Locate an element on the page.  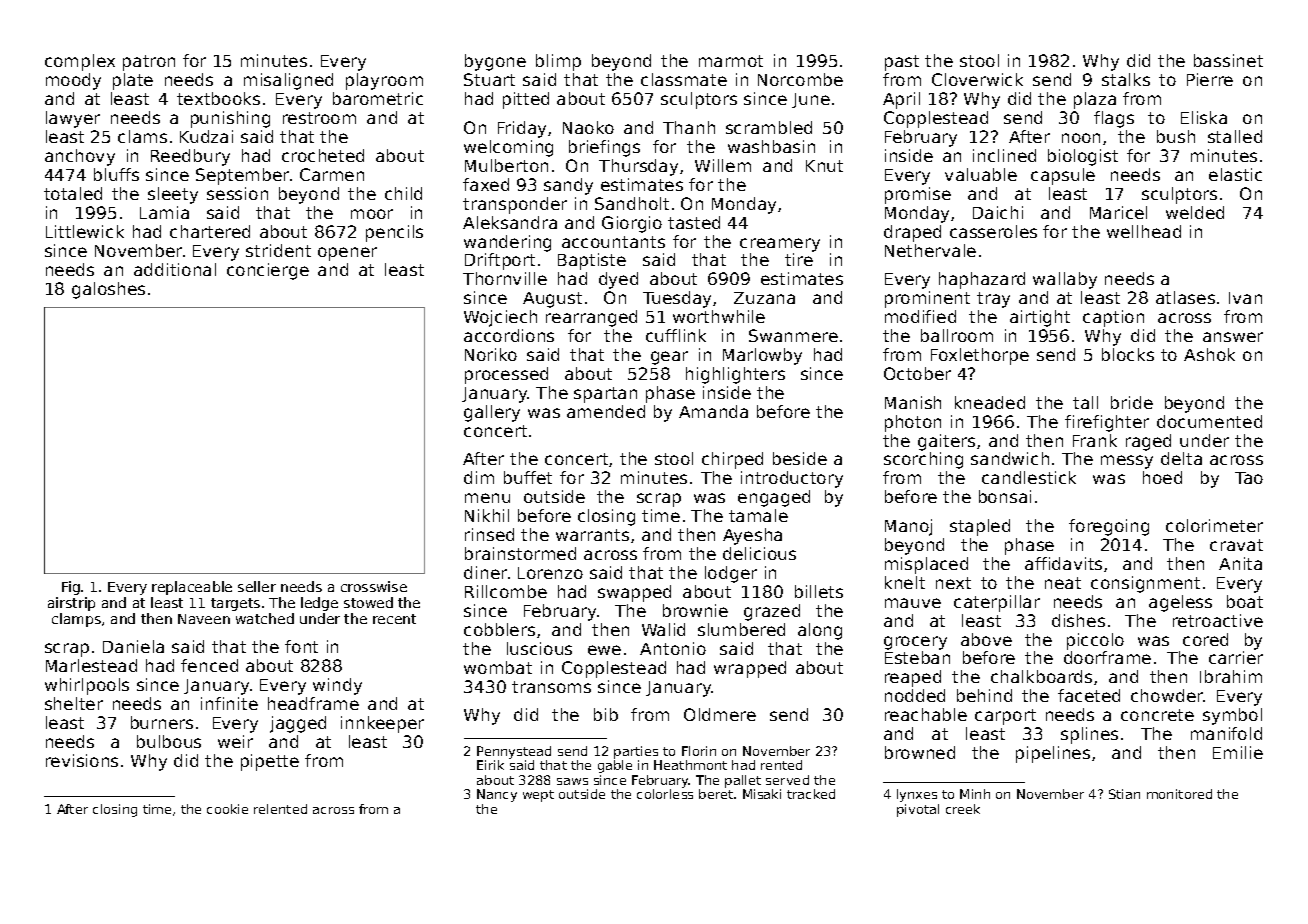
Pennystead is located at coordinates (514, 752).
